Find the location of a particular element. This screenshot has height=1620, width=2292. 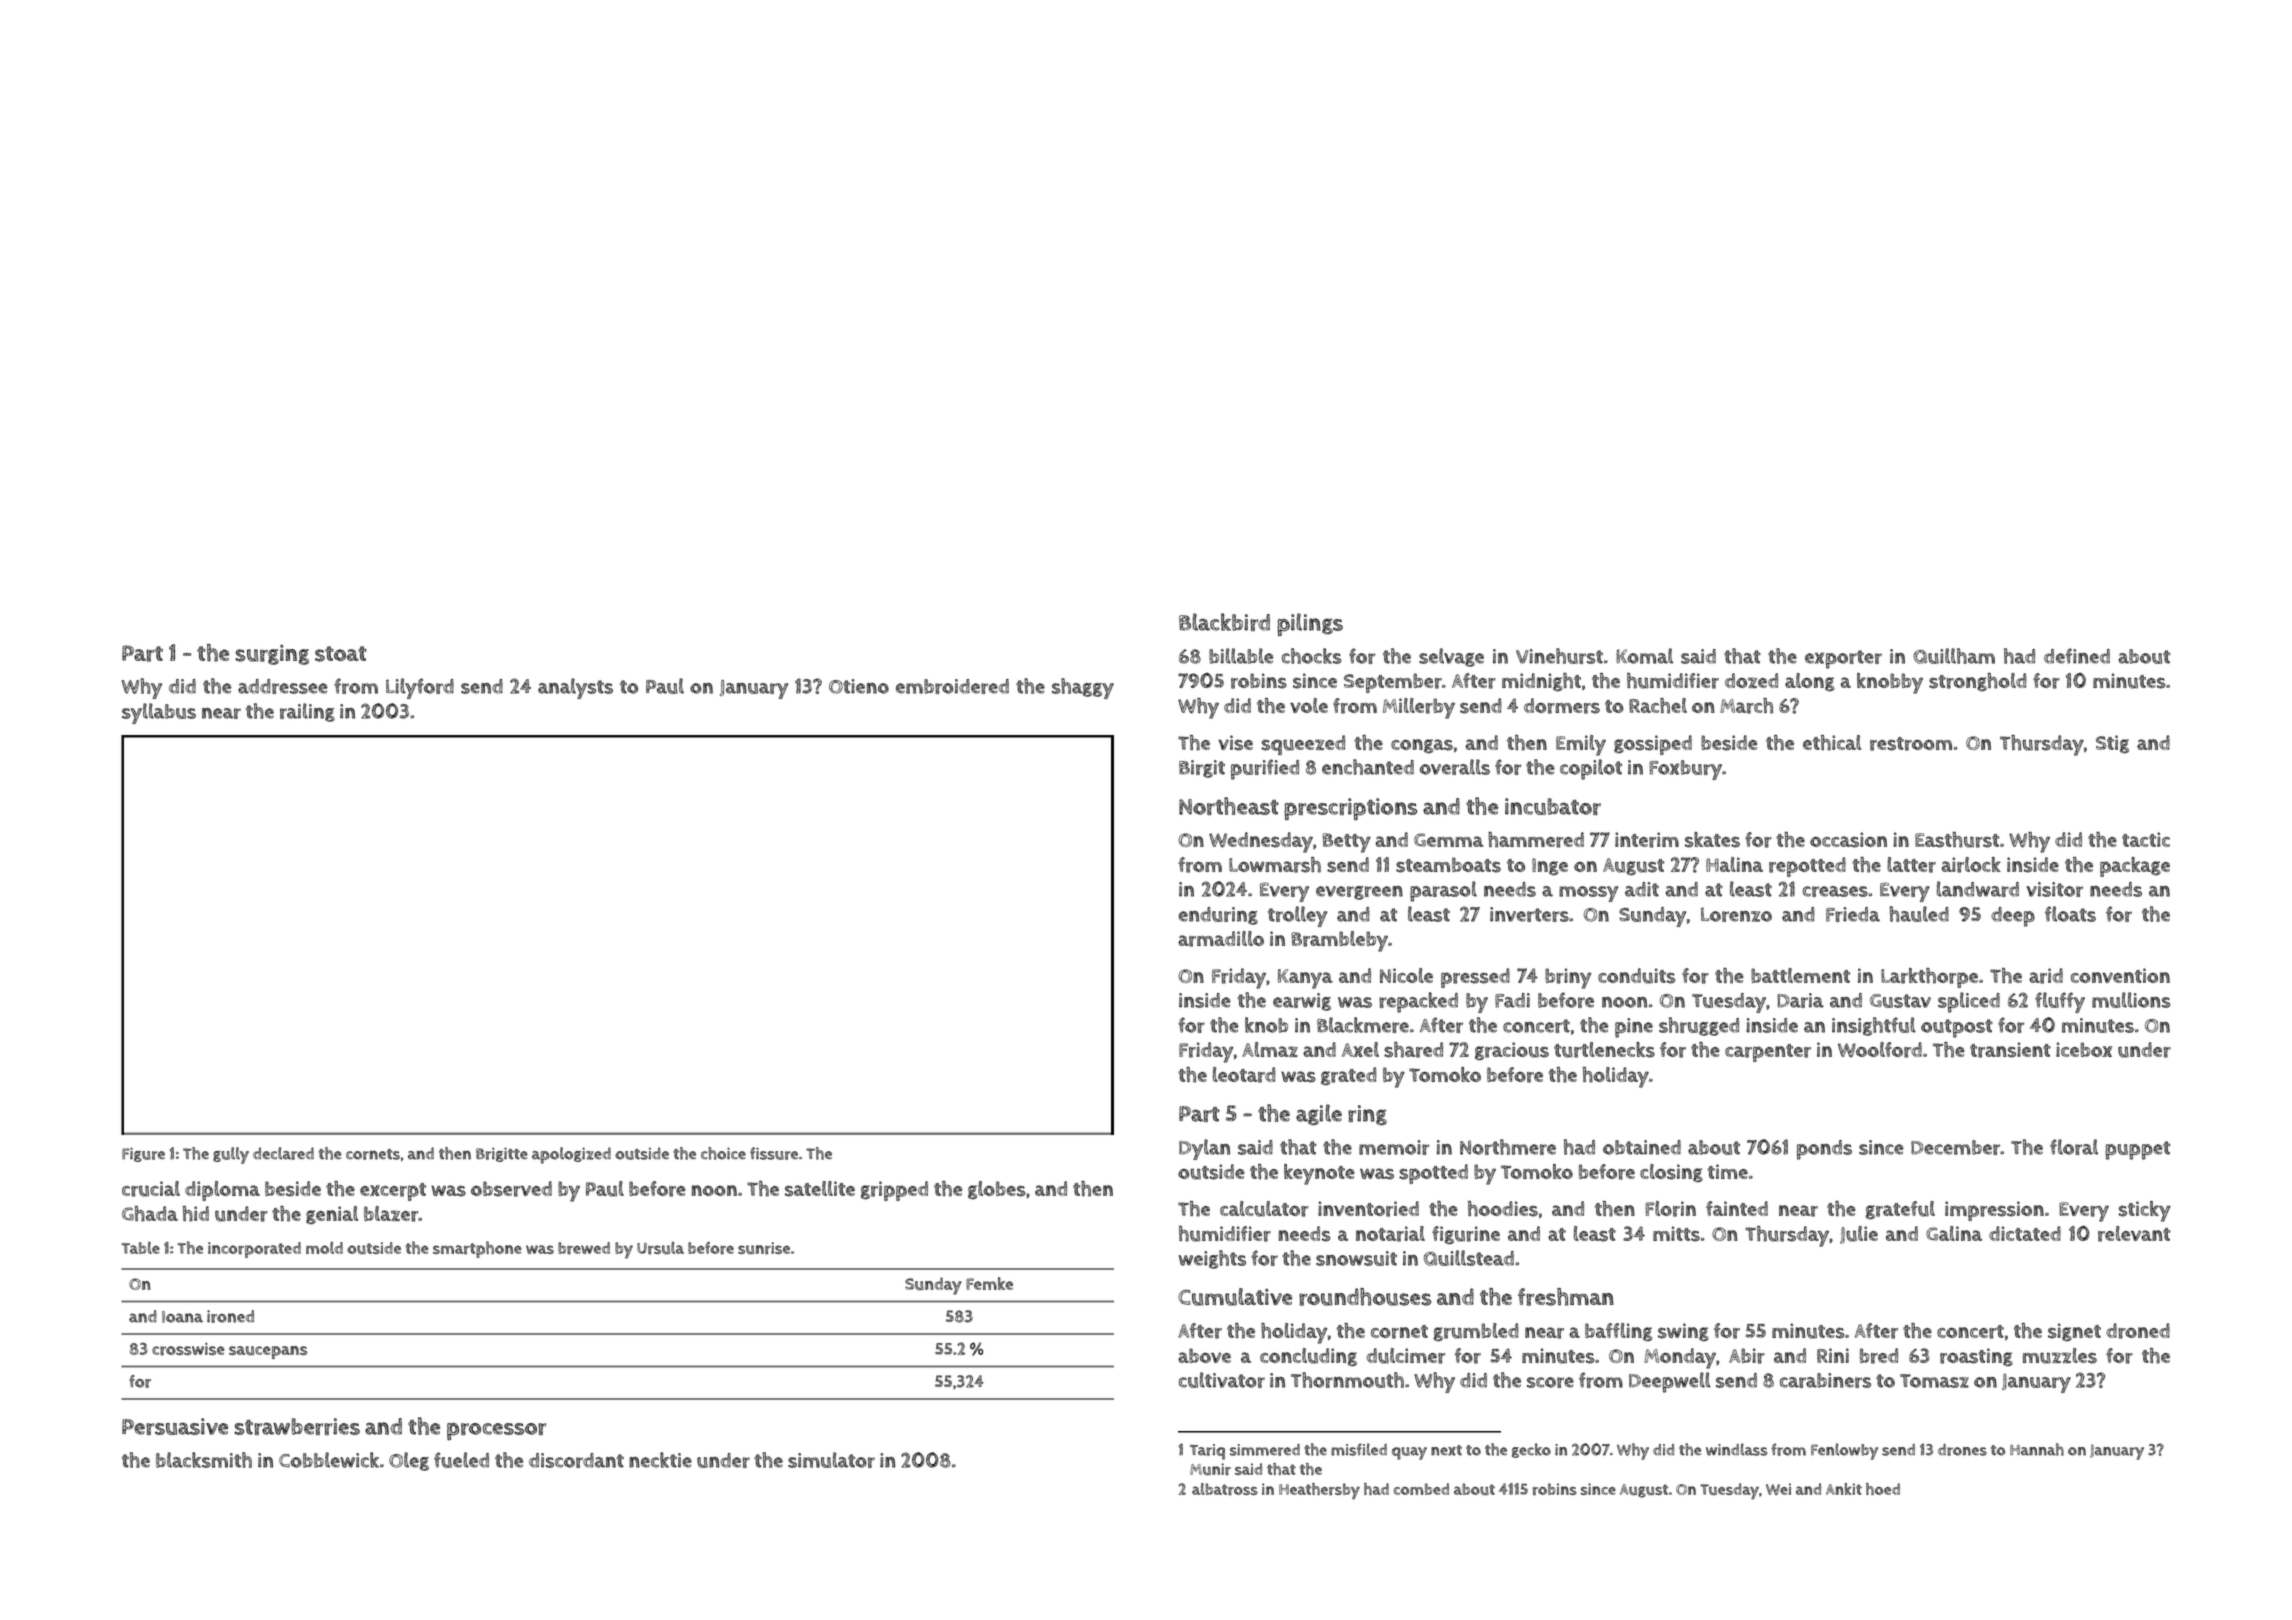

albatross is located at coordinates (1225, 1489).
